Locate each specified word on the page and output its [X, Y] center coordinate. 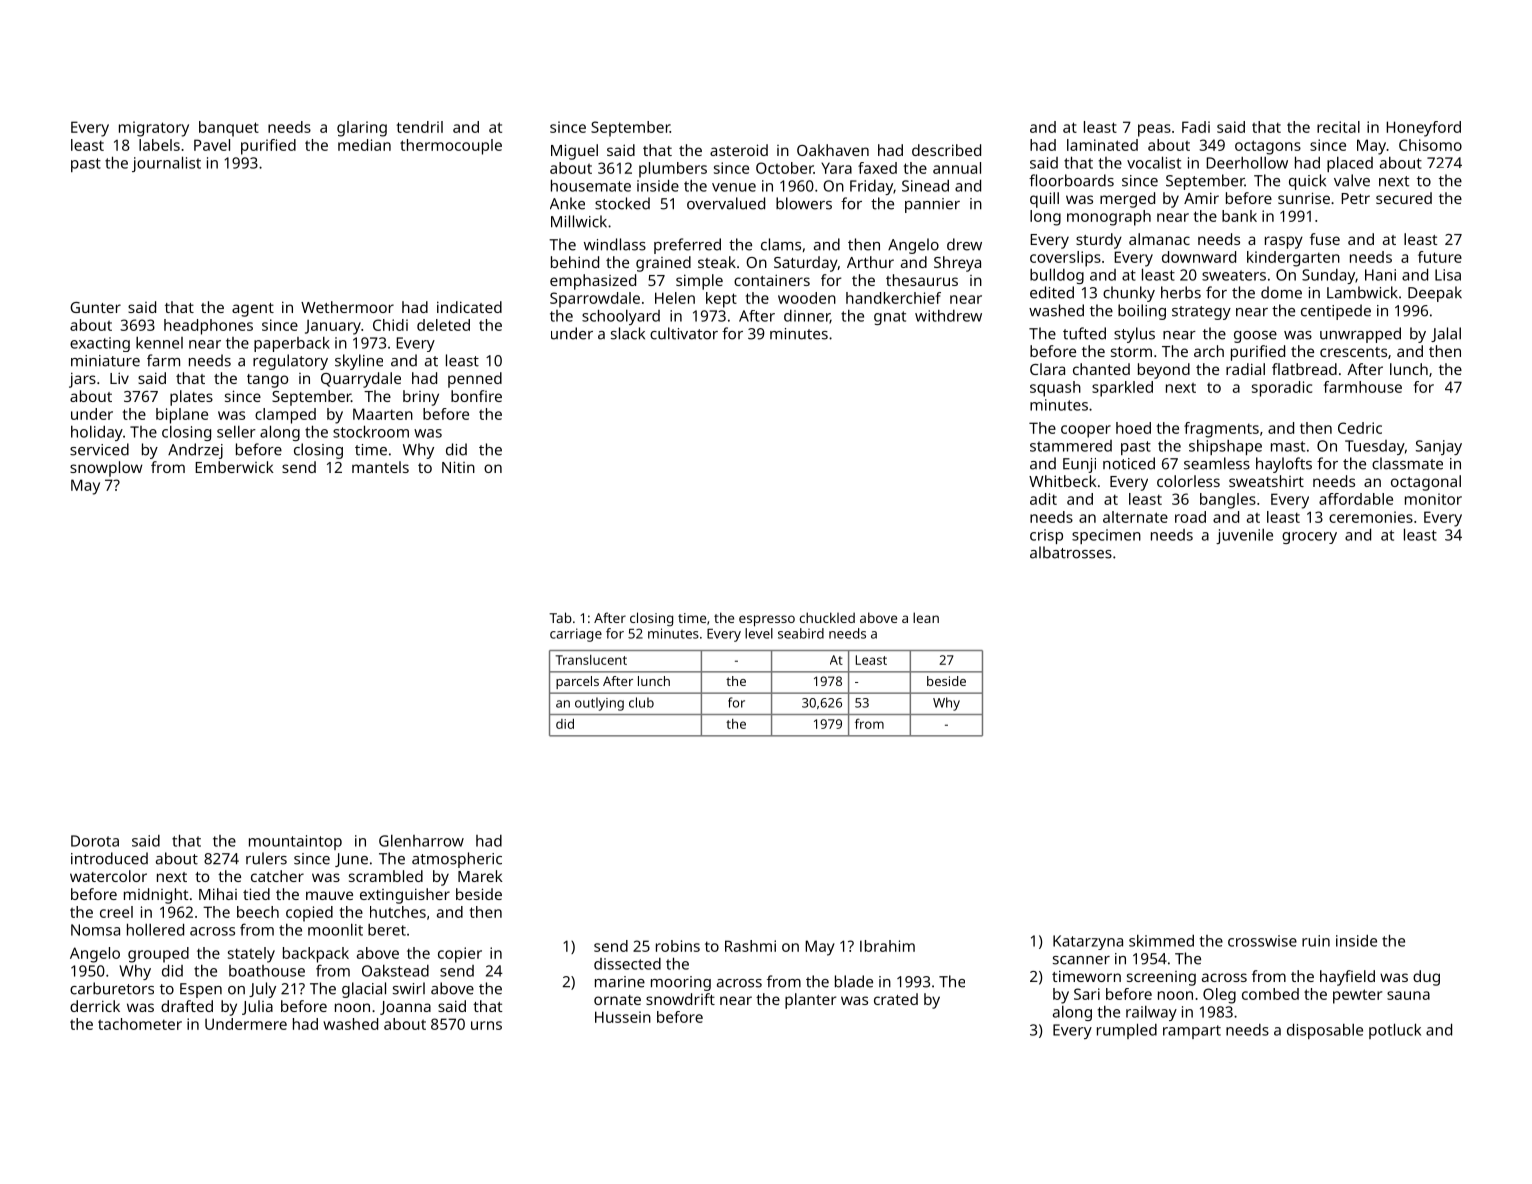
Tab [560, 617]
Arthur [870, 262]
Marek [480, 876]
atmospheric [457, 860]
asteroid [739, 150]
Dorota [95, 841]
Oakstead [395, 971]
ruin [1316, 941]
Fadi [1196, 127]
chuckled [827, 617]
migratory [154, 129]
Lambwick [1362, 292]
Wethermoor [347, 307]
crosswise [1262, 941]
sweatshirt [1266, 481]
